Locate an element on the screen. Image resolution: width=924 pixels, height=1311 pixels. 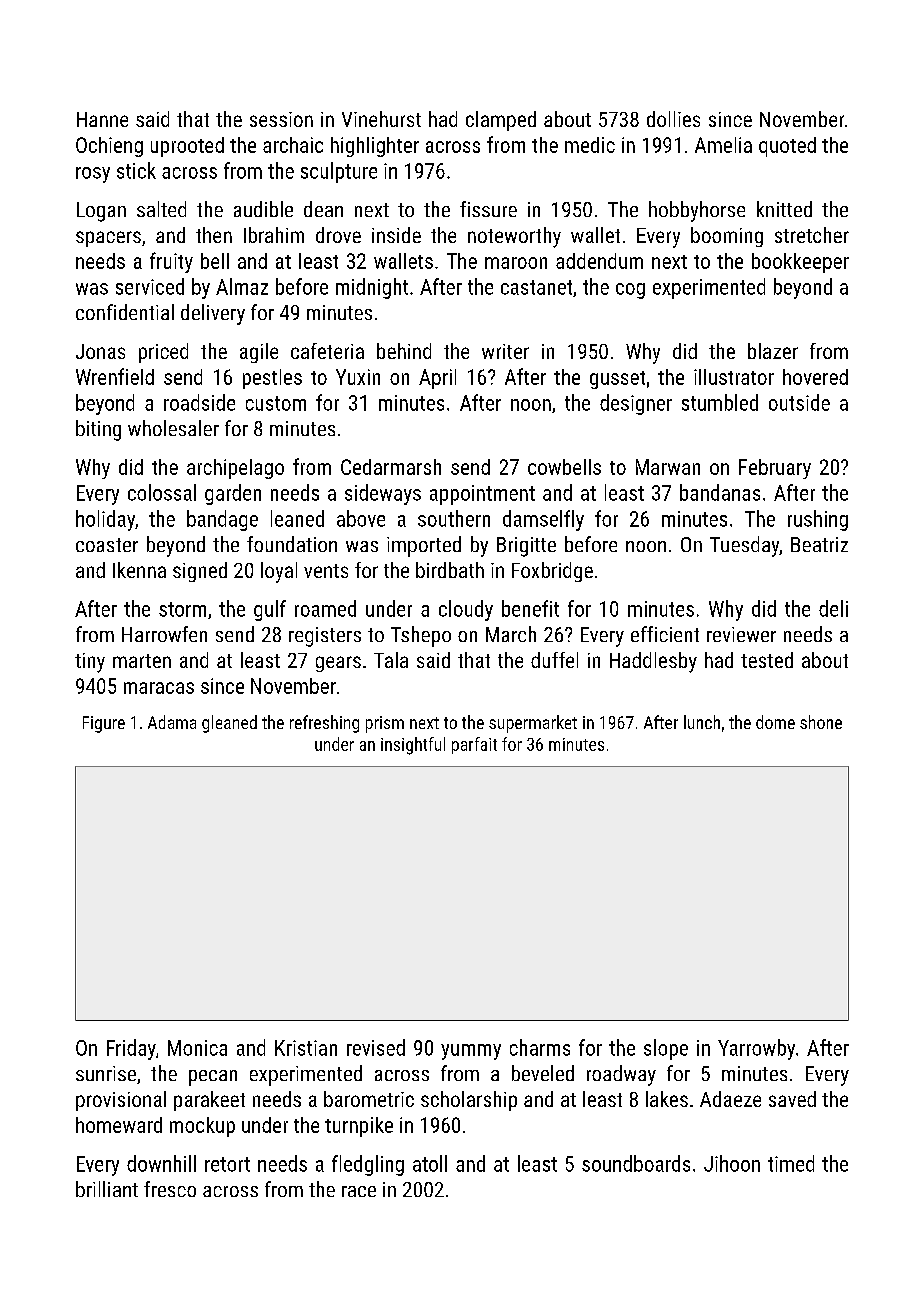
lunch is located at coordinates (702, 722).
